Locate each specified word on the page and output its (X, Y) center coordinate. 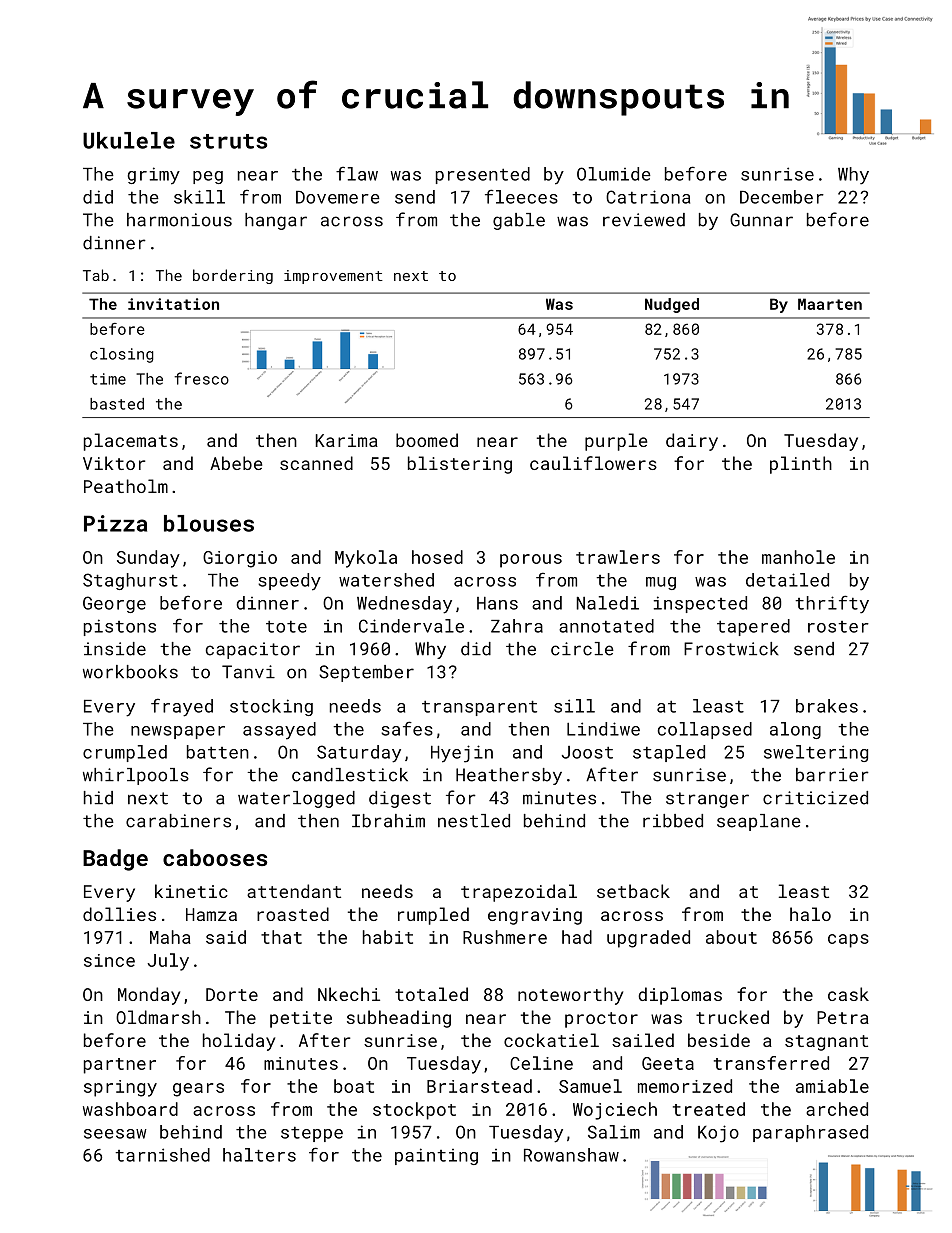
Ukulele (129, 140)
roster (838, 627)
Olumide (614, 174)
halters (259, 1155)
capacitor (253, 650)
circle (582, 649)
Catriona (648, 197)
